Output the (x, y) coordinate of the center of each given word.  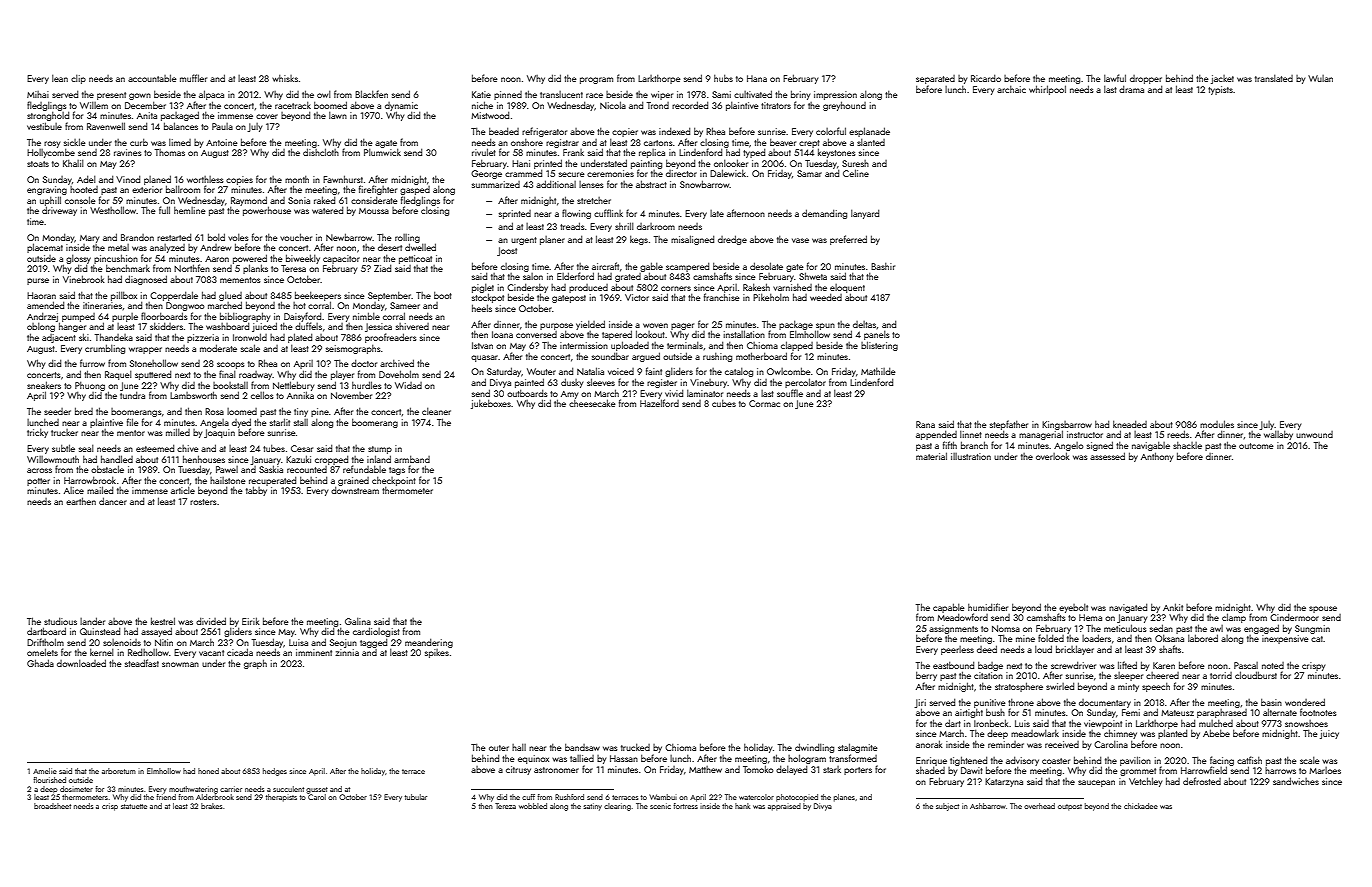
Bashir (883, 266)
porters (858, 771)
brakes (211, 806)
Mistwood (490, 115)
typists (1220, 90)
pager (682, 326)
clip (78, 79)
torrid (1221, 675)
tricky (37, 433)
